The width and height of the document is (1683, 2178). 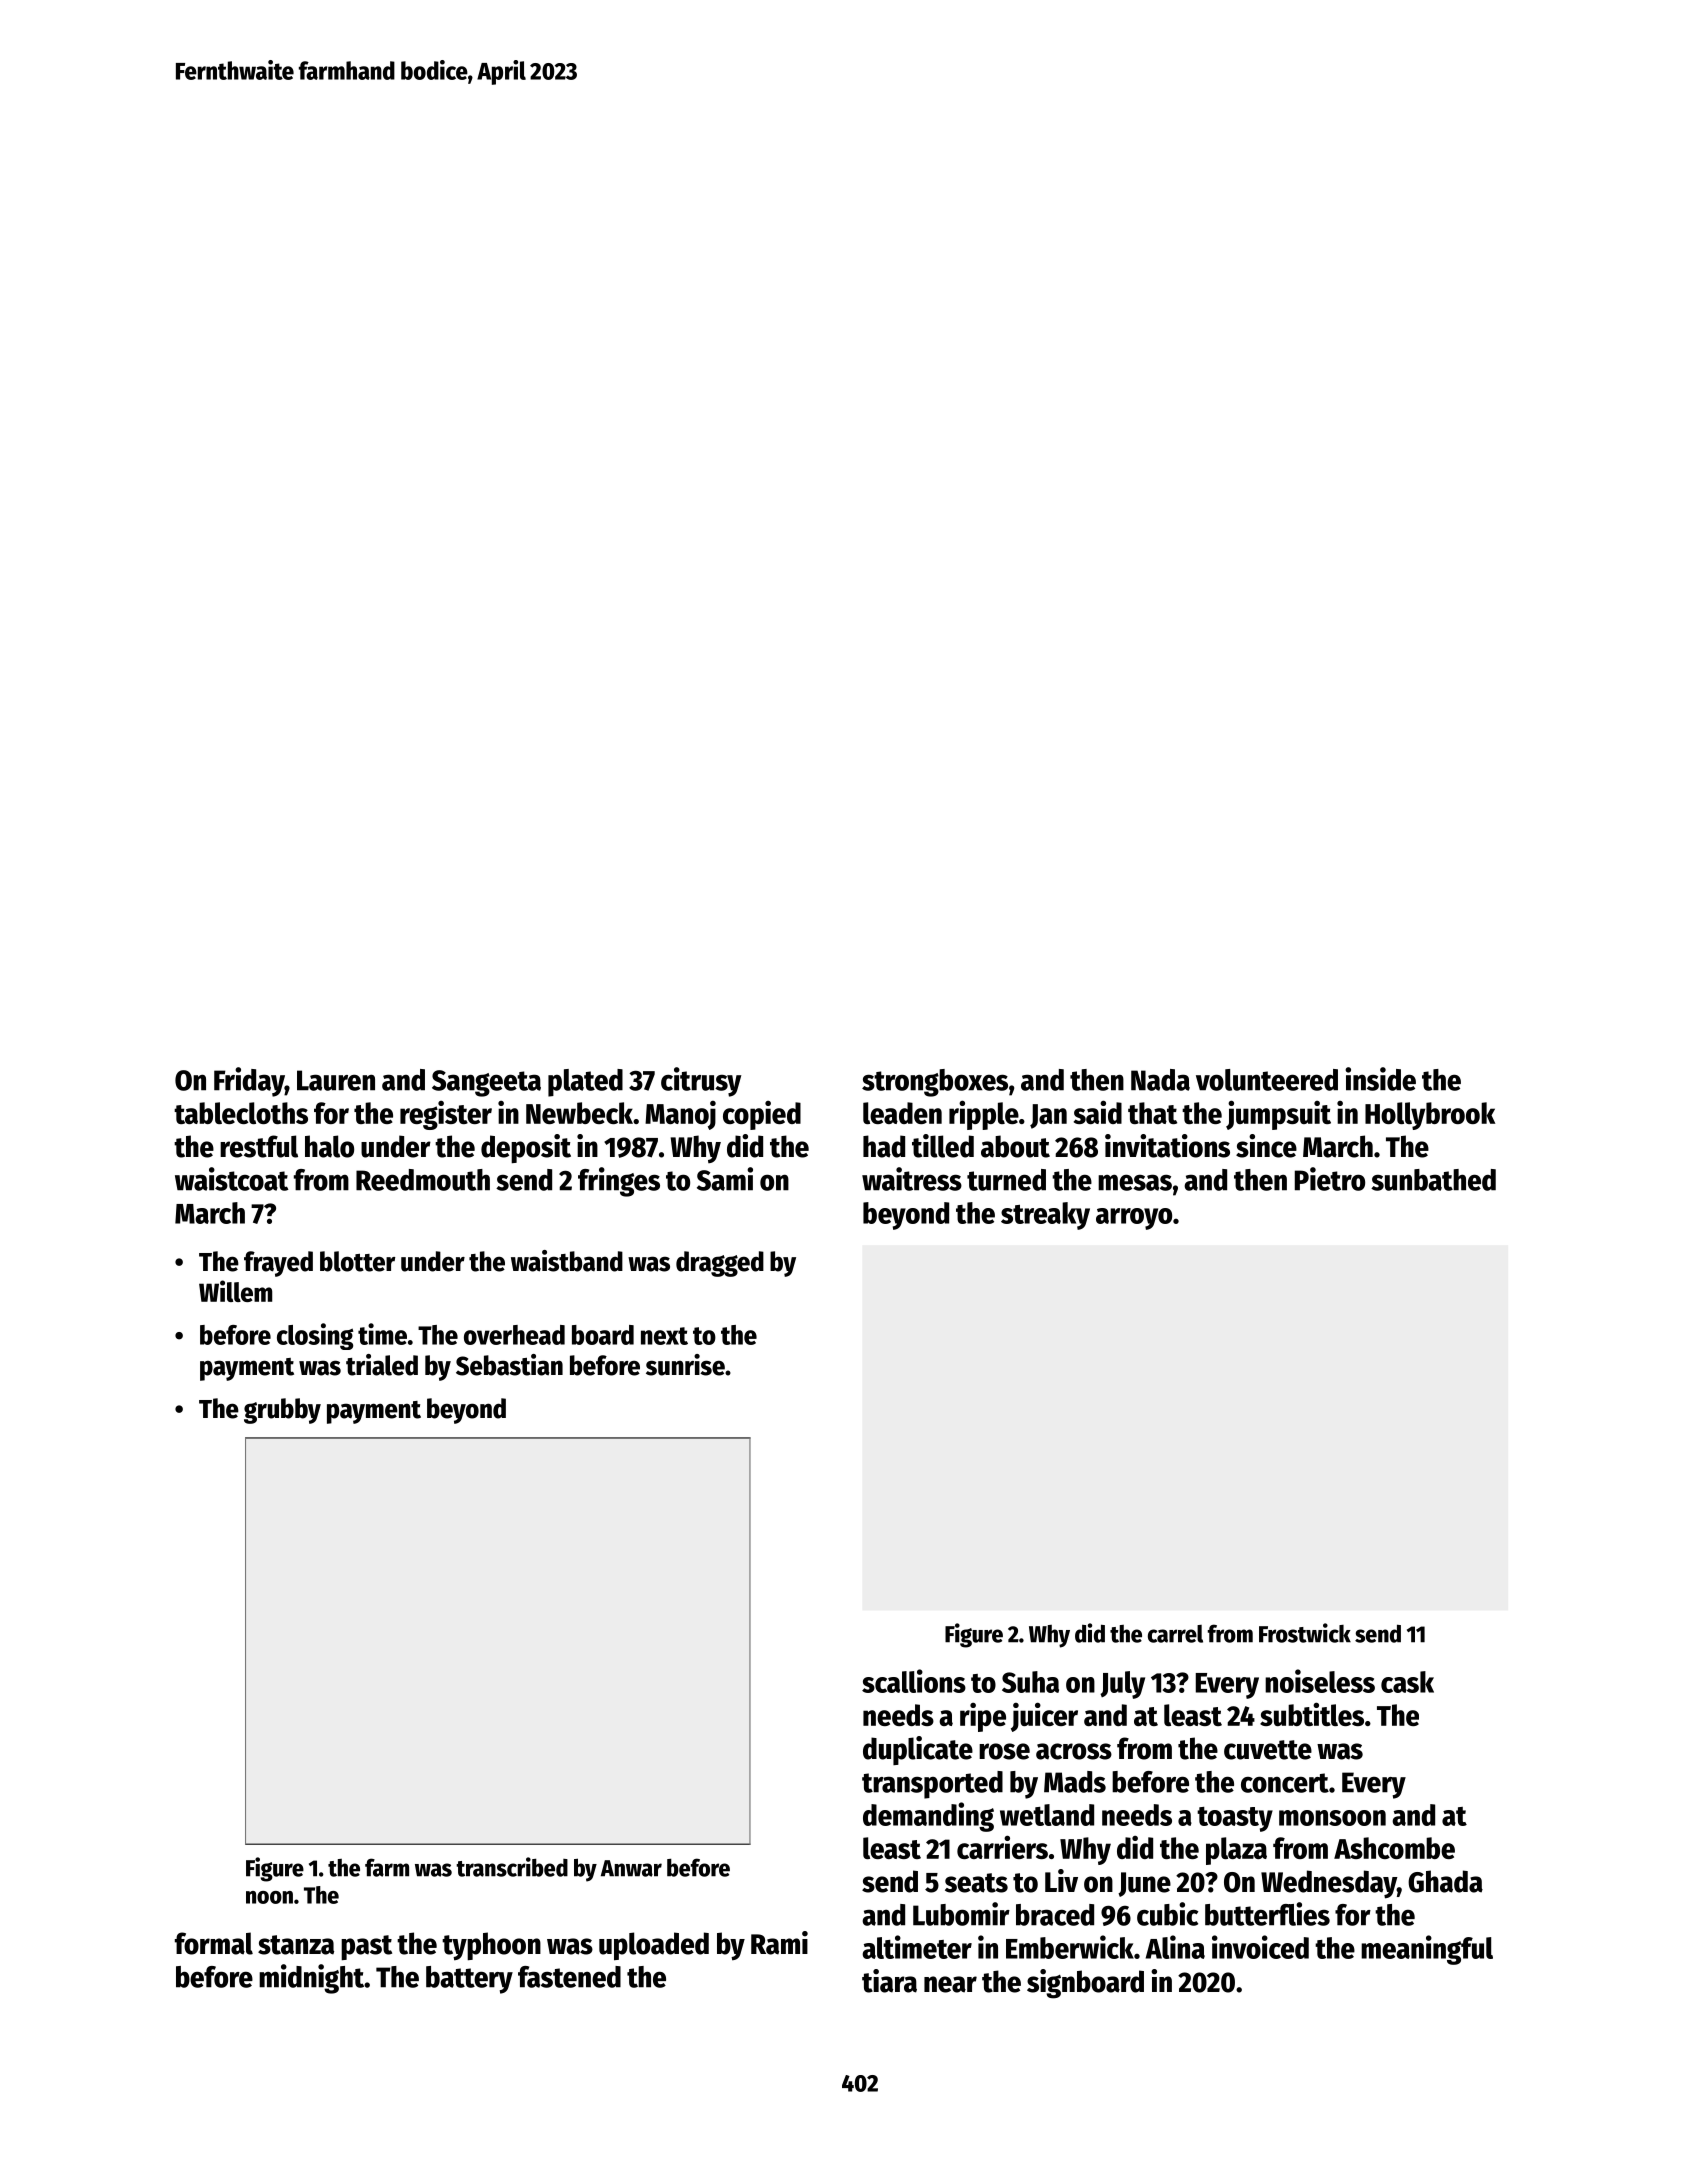 What do you see at coordinates (1427, 1950) in the document?
I see `meaningful` at bounding box center [1427, 1950].
